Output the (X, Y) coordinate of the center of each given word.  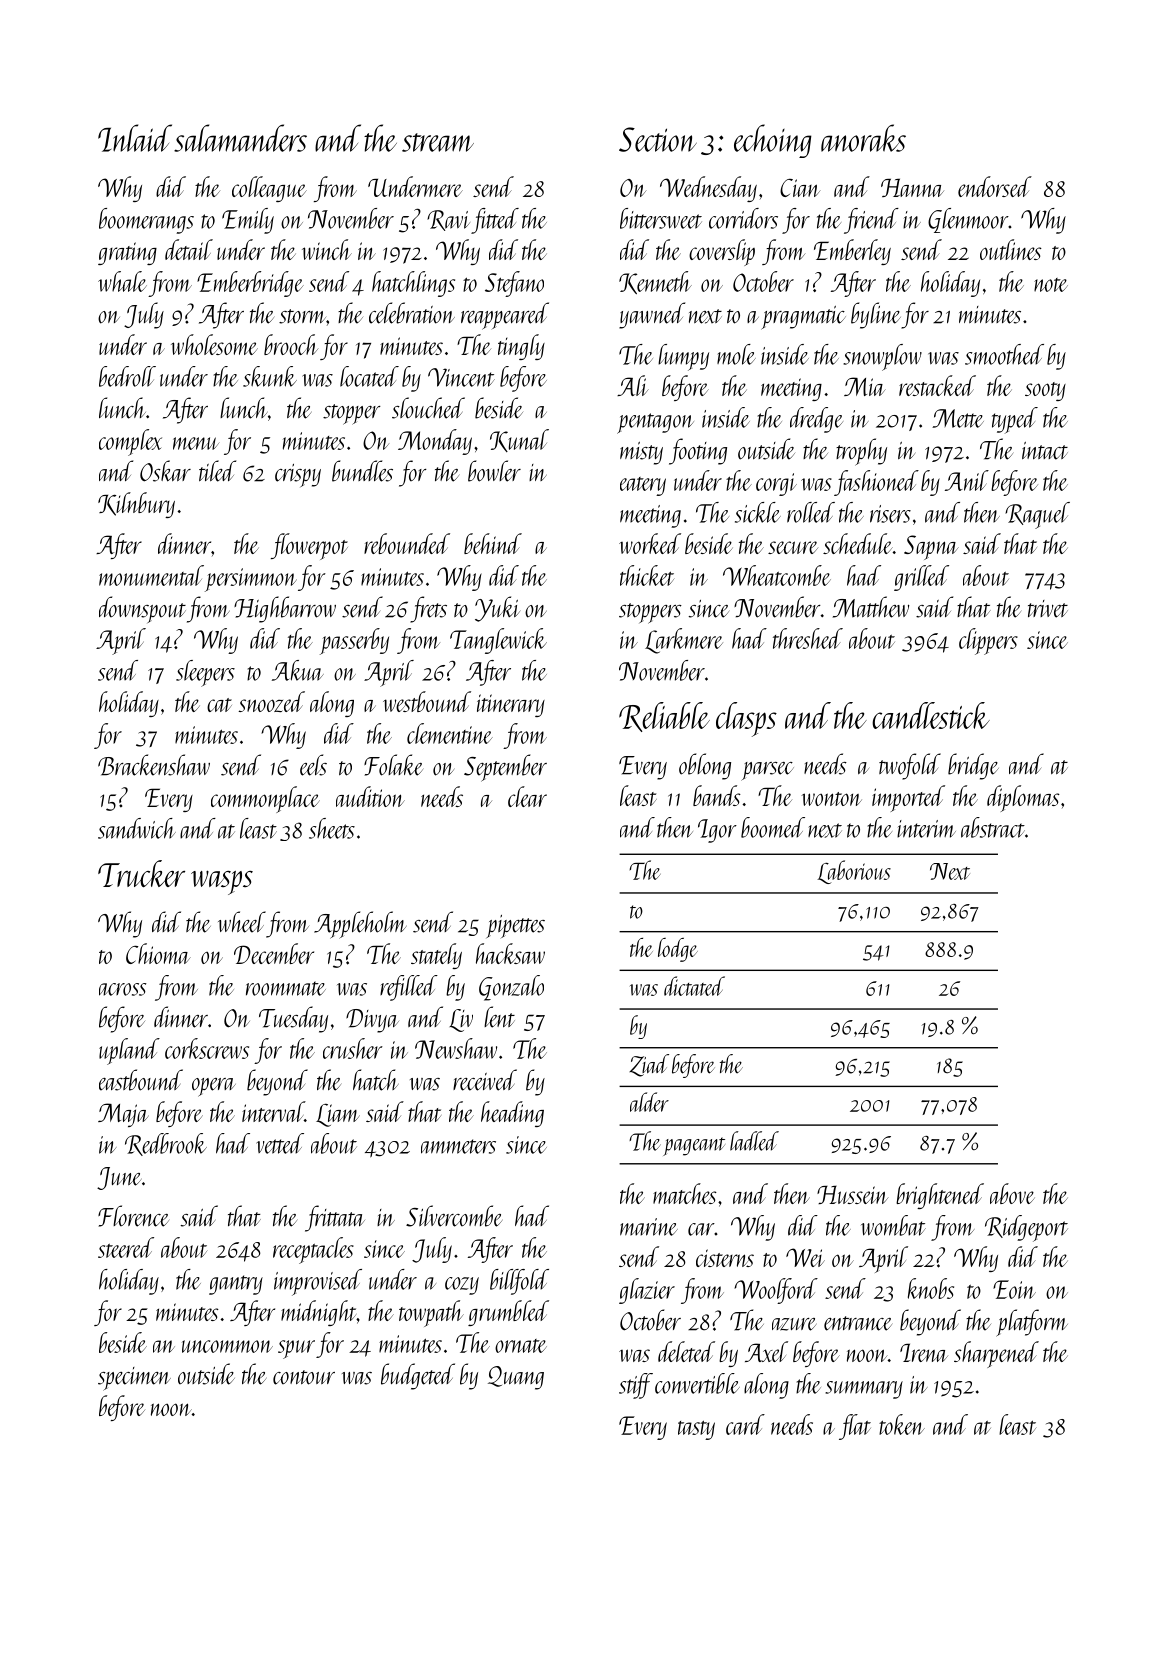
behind (493, 543)
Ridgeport (1026, 1228)
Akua (298, 670)
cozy (462, 1286)
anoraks (863, 138)
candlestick (931, 715)
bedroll (127, 376)
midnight (319, 1313)
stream (438, 142)
